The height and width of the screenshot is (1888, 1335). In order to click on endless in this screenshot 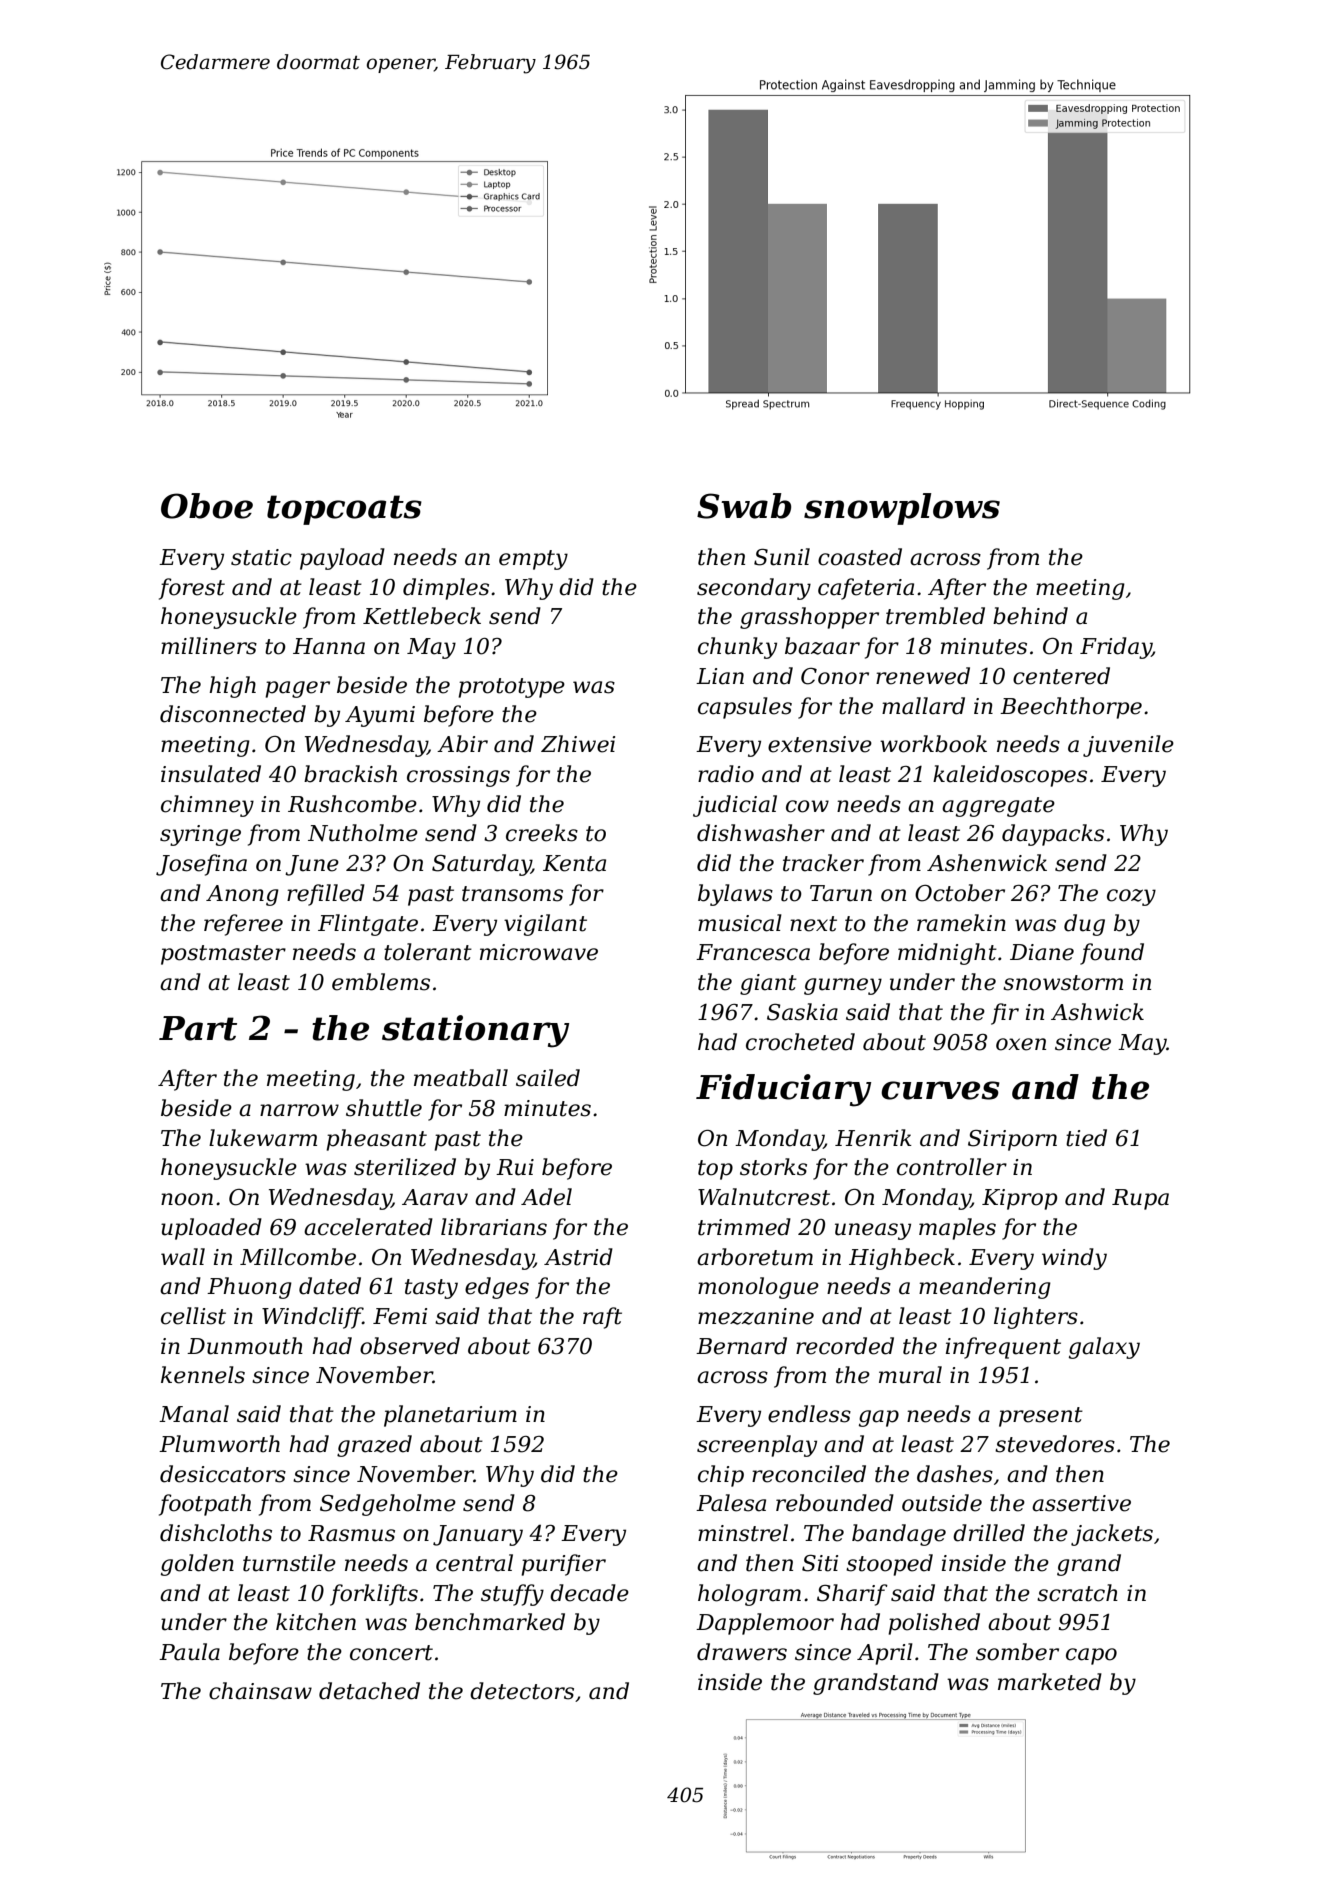, I will do `click(809, 1414)`.
